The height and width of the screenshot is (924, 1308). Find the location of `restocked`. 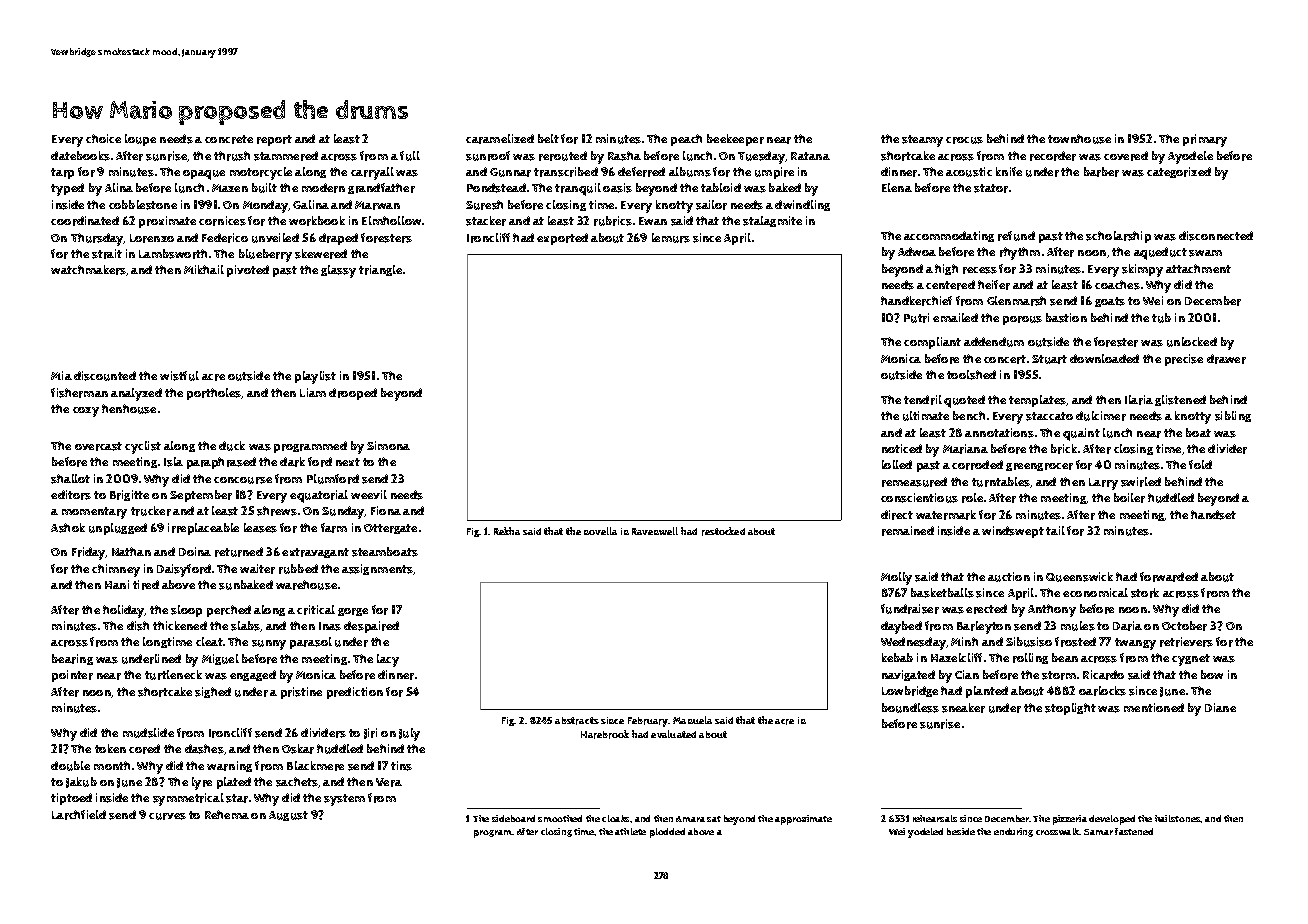

restocked is located at coordinates (723, 531).
